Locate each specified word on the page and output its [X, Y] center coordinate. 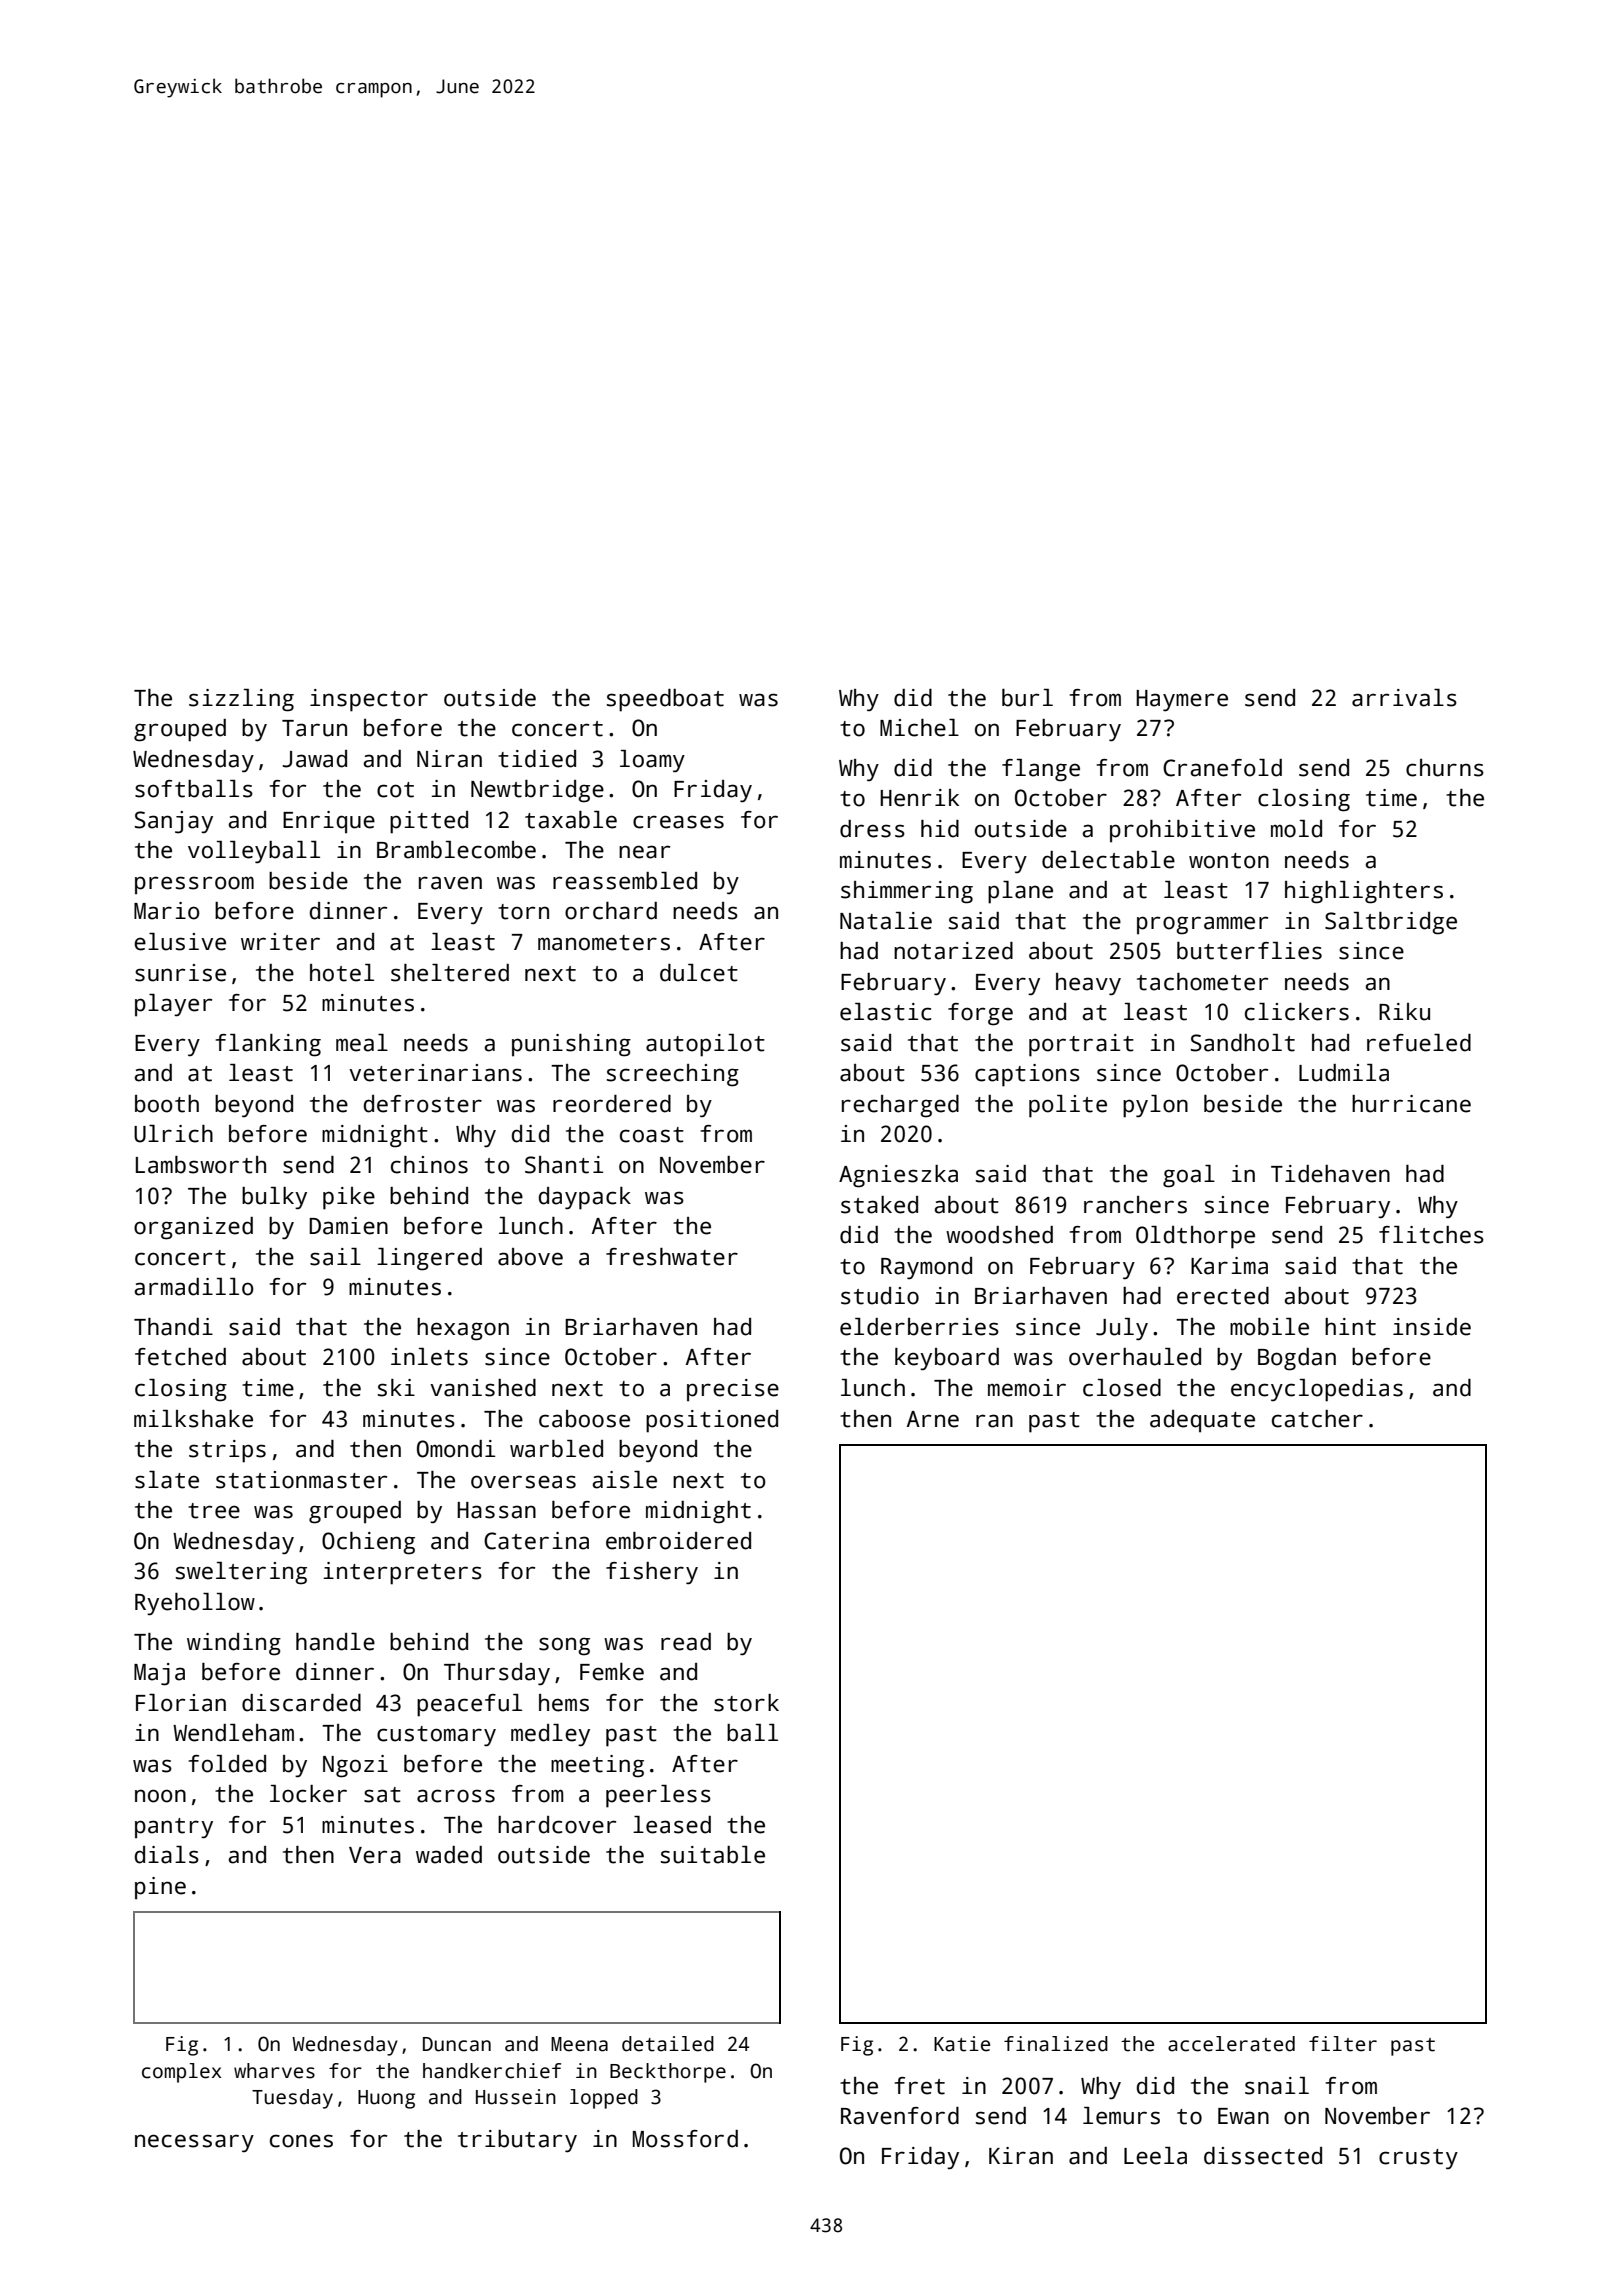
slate [167, 1480]
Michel [919, 728]
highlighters [1364, 892]
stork [746, 1703]
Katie [962, 2044]
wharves [274, 2071]
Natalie [886, 921]
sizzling [241, 700]
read [686, 1642]
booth [167, 1104]
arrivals [1404, 698]
